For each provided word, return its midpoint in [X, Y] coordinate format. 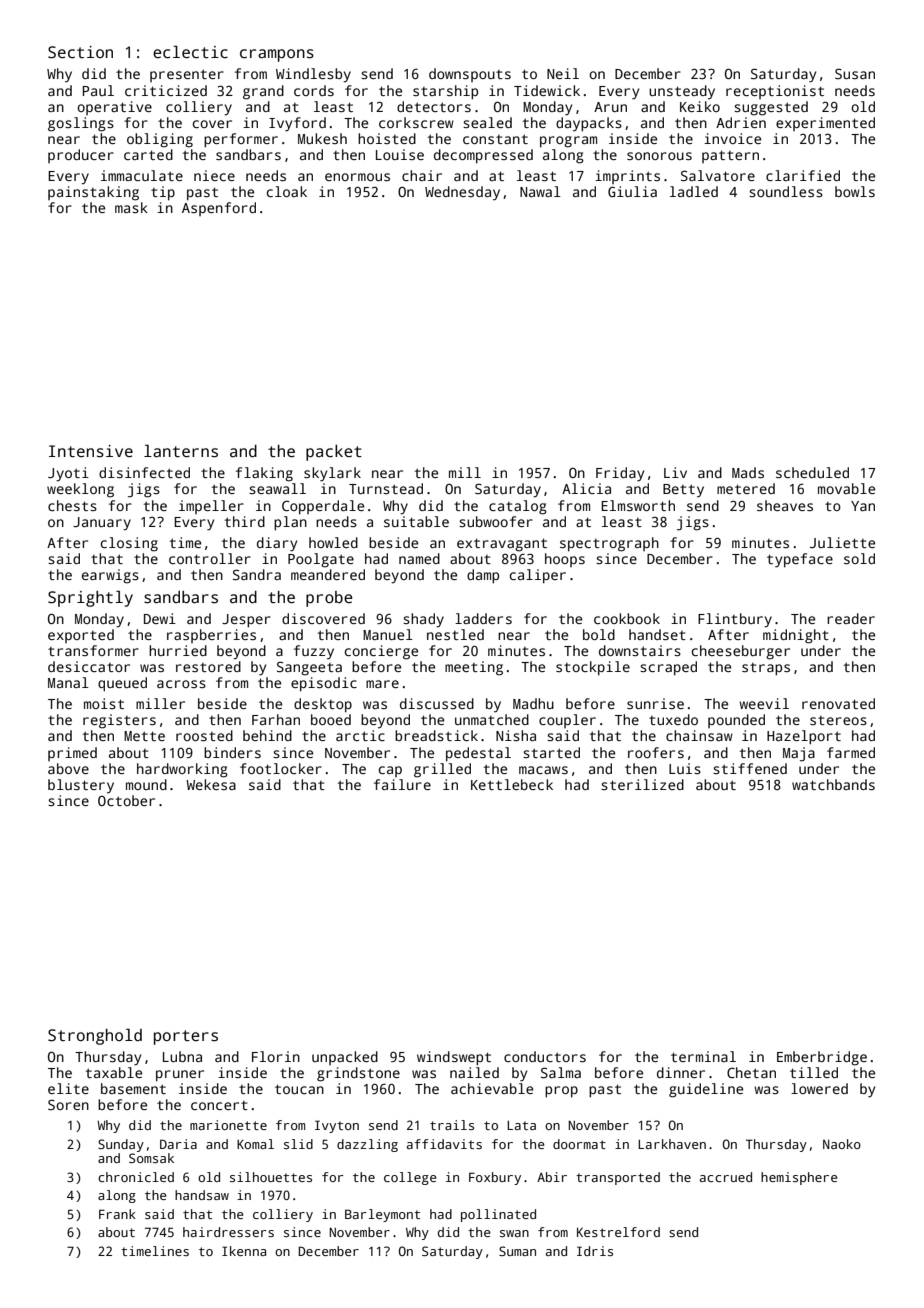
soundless [786, 191]
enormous [357, 177]
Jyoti [68, 474]
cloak [287, 191]
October [126, 800]
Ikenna [244, 1251]
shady [423, 620]
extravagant [502, 545]
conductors [545, 1056]
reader [851, 618]
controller [210, 558]
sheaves [785, 505]
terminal [703, 1056]
